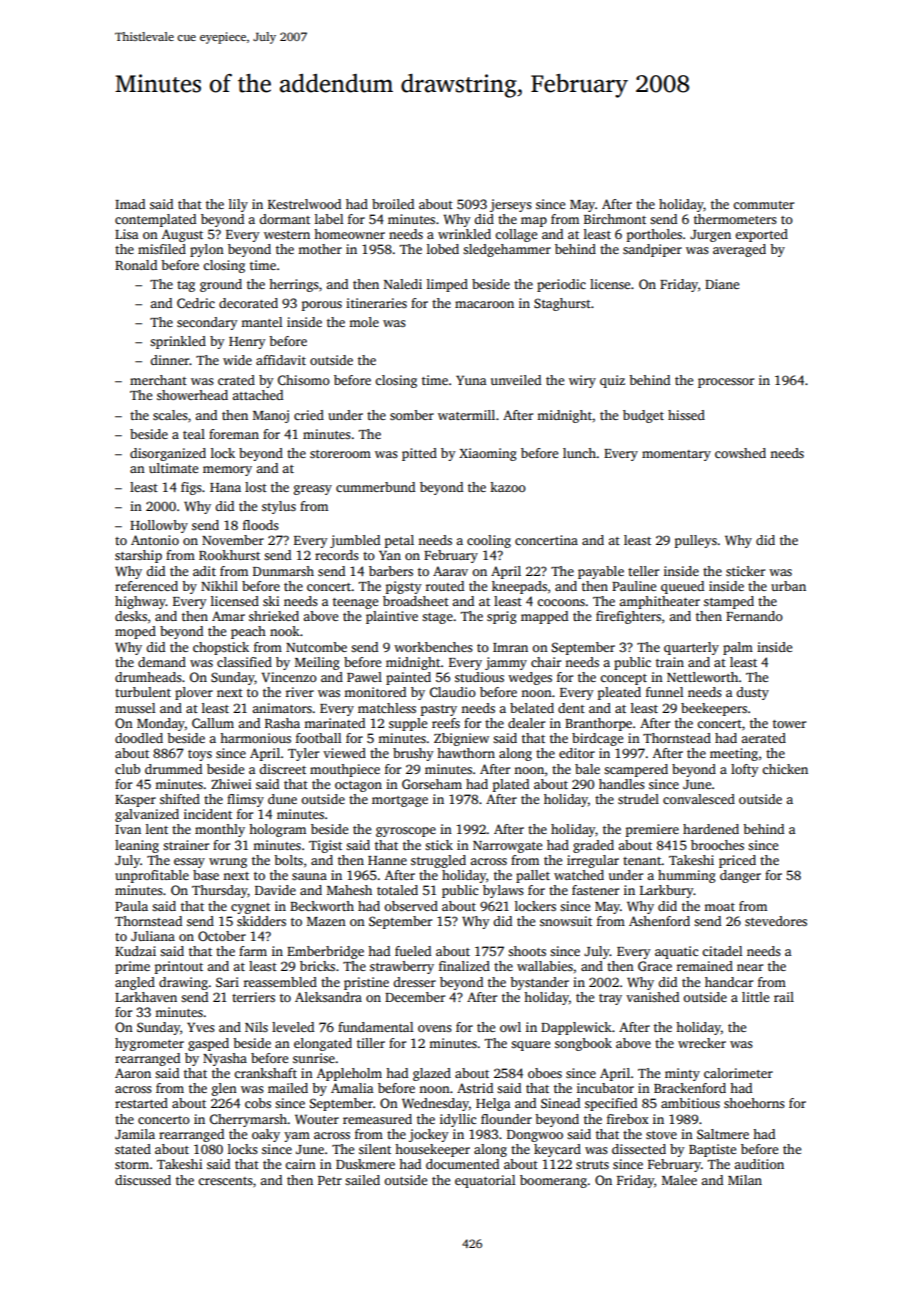  What do you see at coordinates (325, 846) in the screenshot?
I see `Tigist` at bounding box center [325, 846].
